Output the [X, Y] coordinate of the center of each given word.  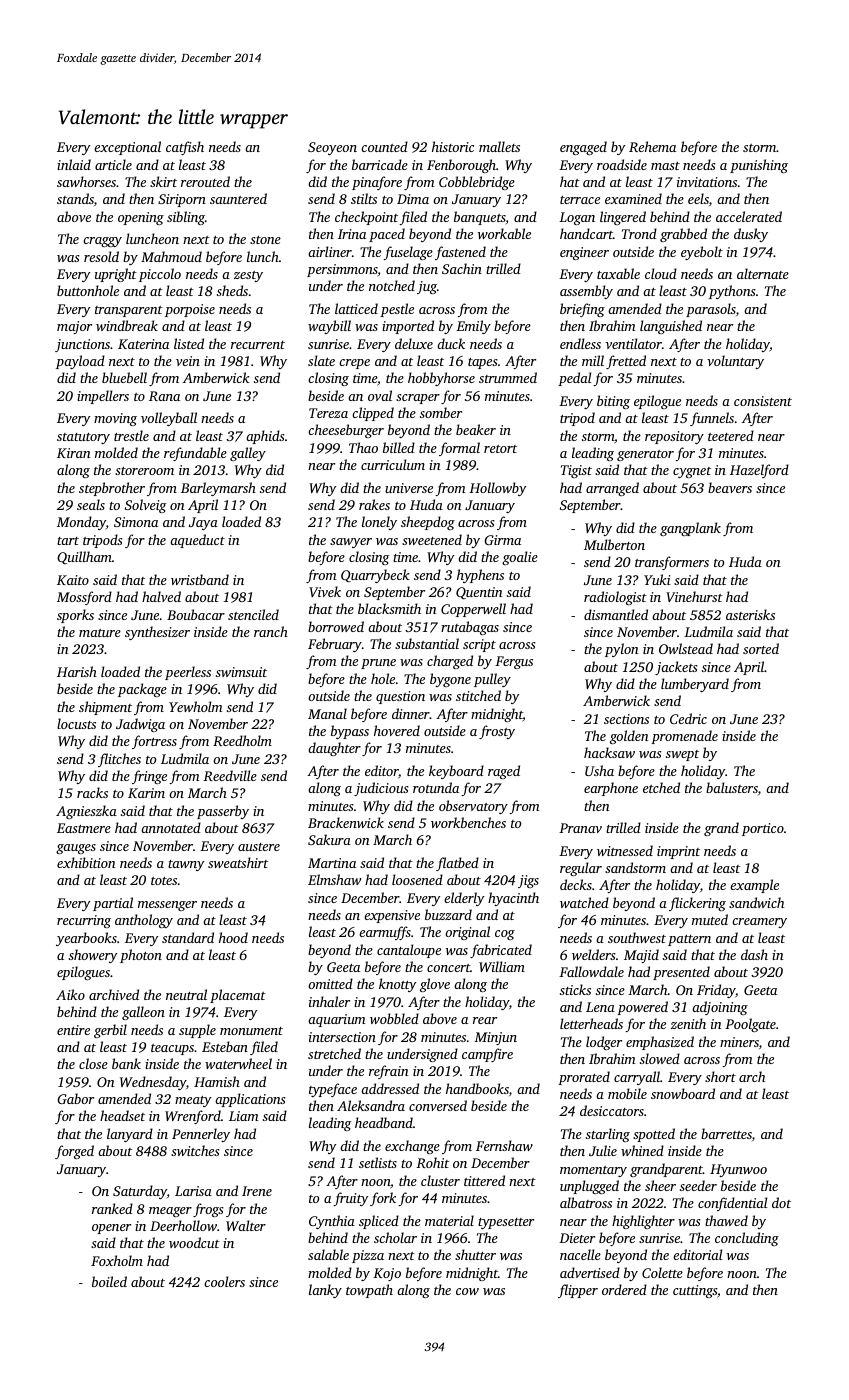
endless [580, 343]
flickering [697, 904]
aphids [265, 437]
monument [251, 1031]
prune [378, 664]
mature [100, 633]
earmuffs [385, 933]
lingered [623, 218]
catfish [185, 148]
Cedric [688, 718]
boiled [109, 1281]
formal [459, 449]
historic [453, 146]
